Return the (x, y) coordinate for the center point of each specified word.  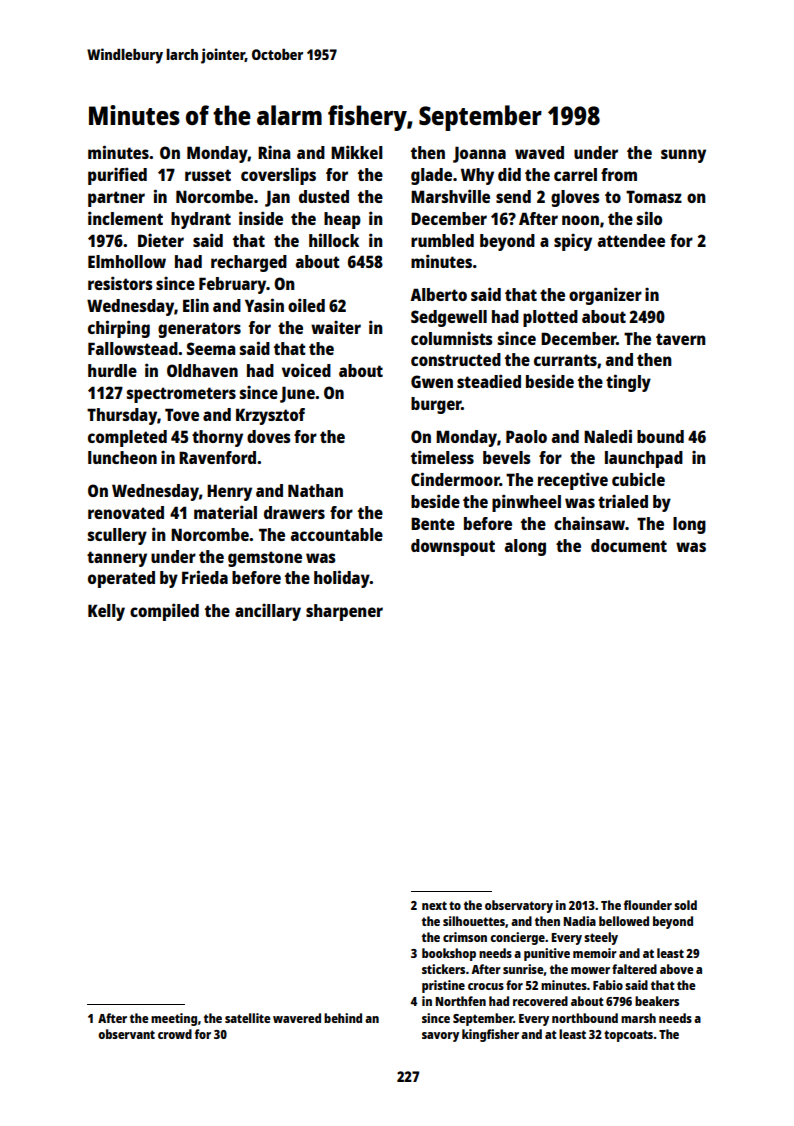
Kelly (106, 612)
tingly (628, 383)
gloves (575, 198)
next (434, 905)
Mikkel (357, 152)
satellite (248, 1018)
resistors (120, 283)
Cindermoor (455, 479)
